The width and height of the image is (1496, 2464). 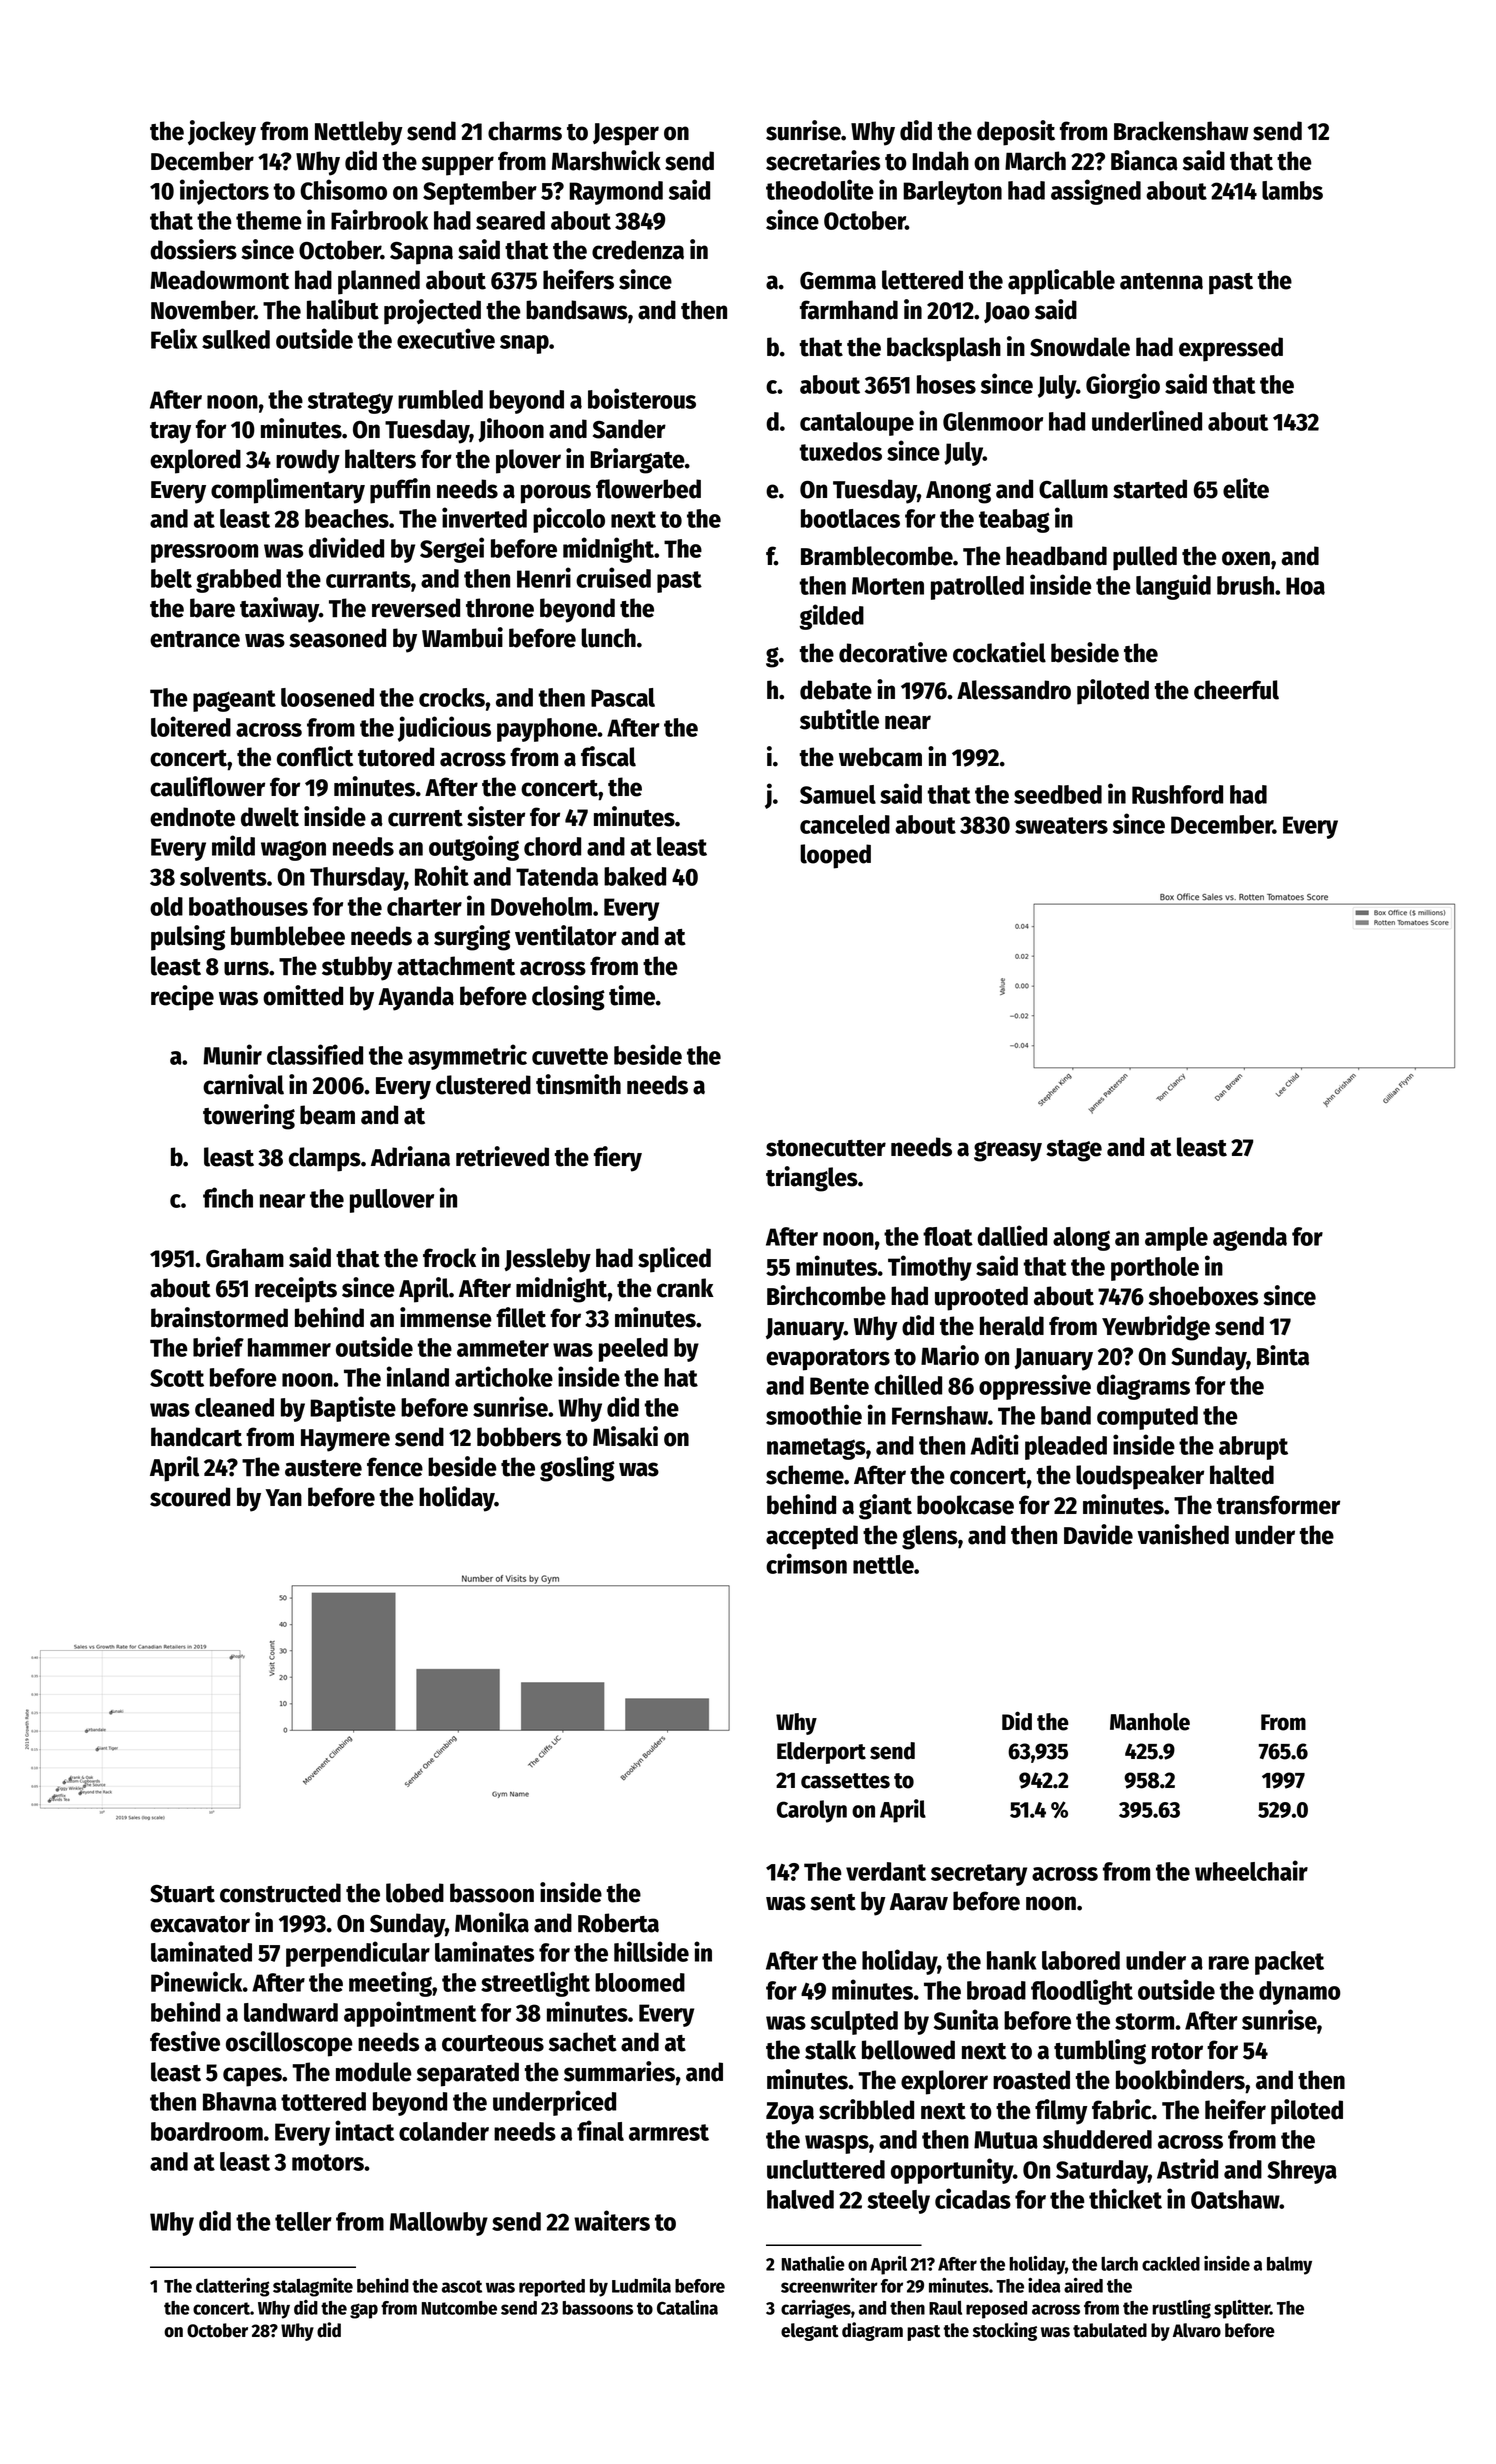 I want to click on courteous, so click(x=493, y=2043).
